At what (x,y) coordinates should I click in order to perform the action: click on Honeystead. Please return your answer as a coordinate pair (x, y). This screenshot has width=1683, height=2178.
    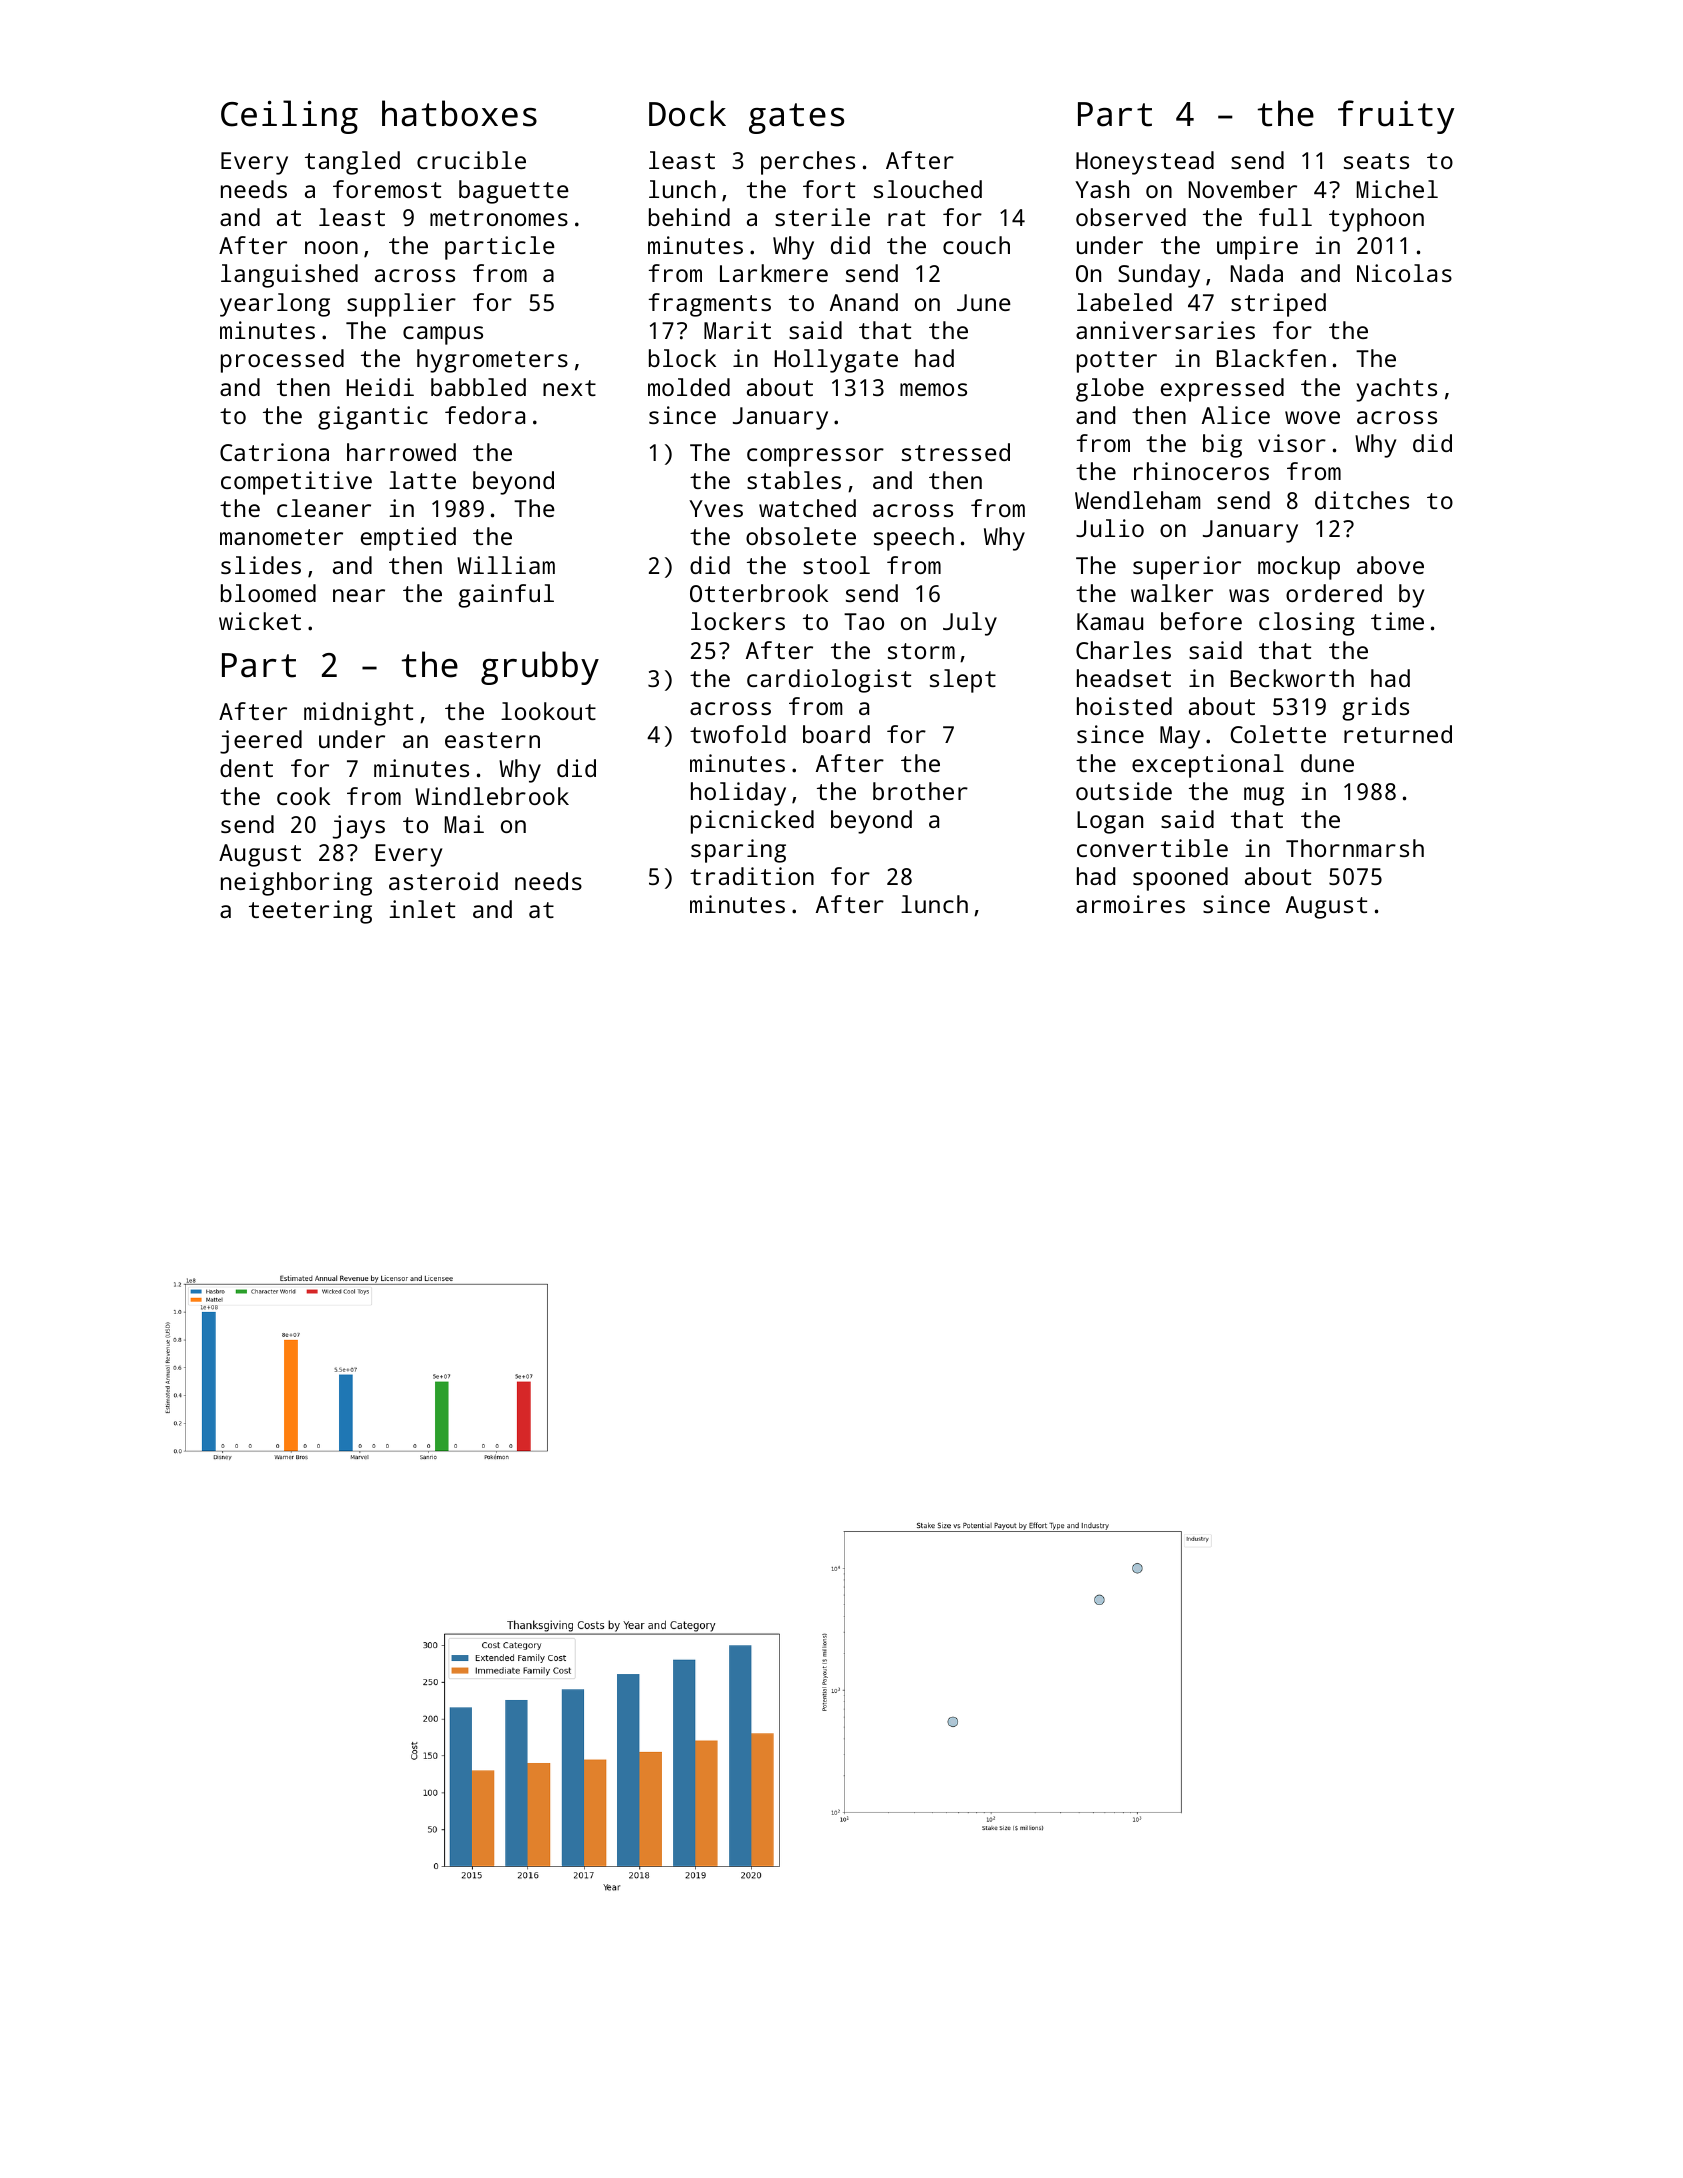
    Looking at the image, I should click on (1145, 163).
